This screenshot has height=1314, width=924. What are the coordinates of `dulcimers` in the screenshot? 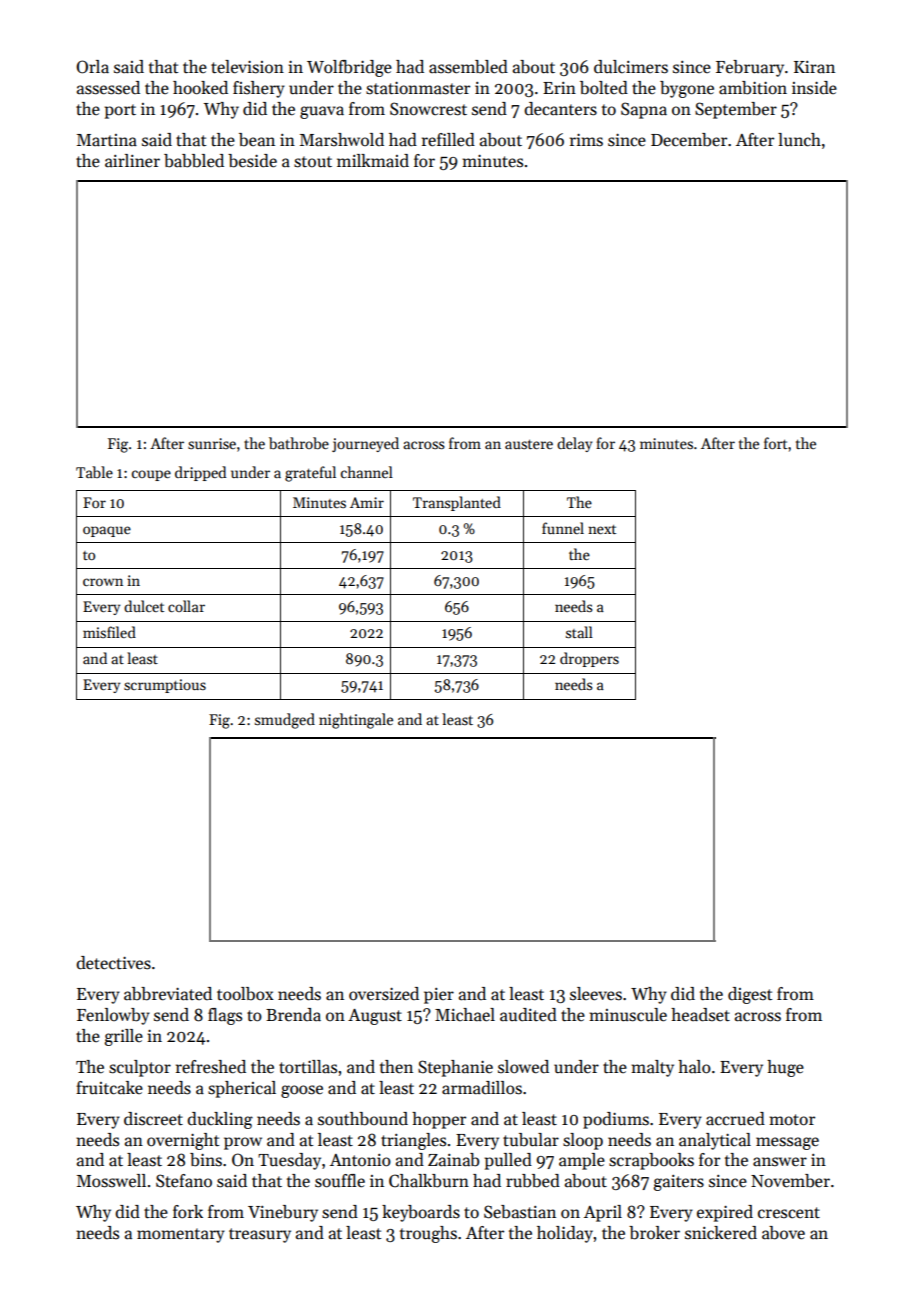 It's located at (631, 67).
